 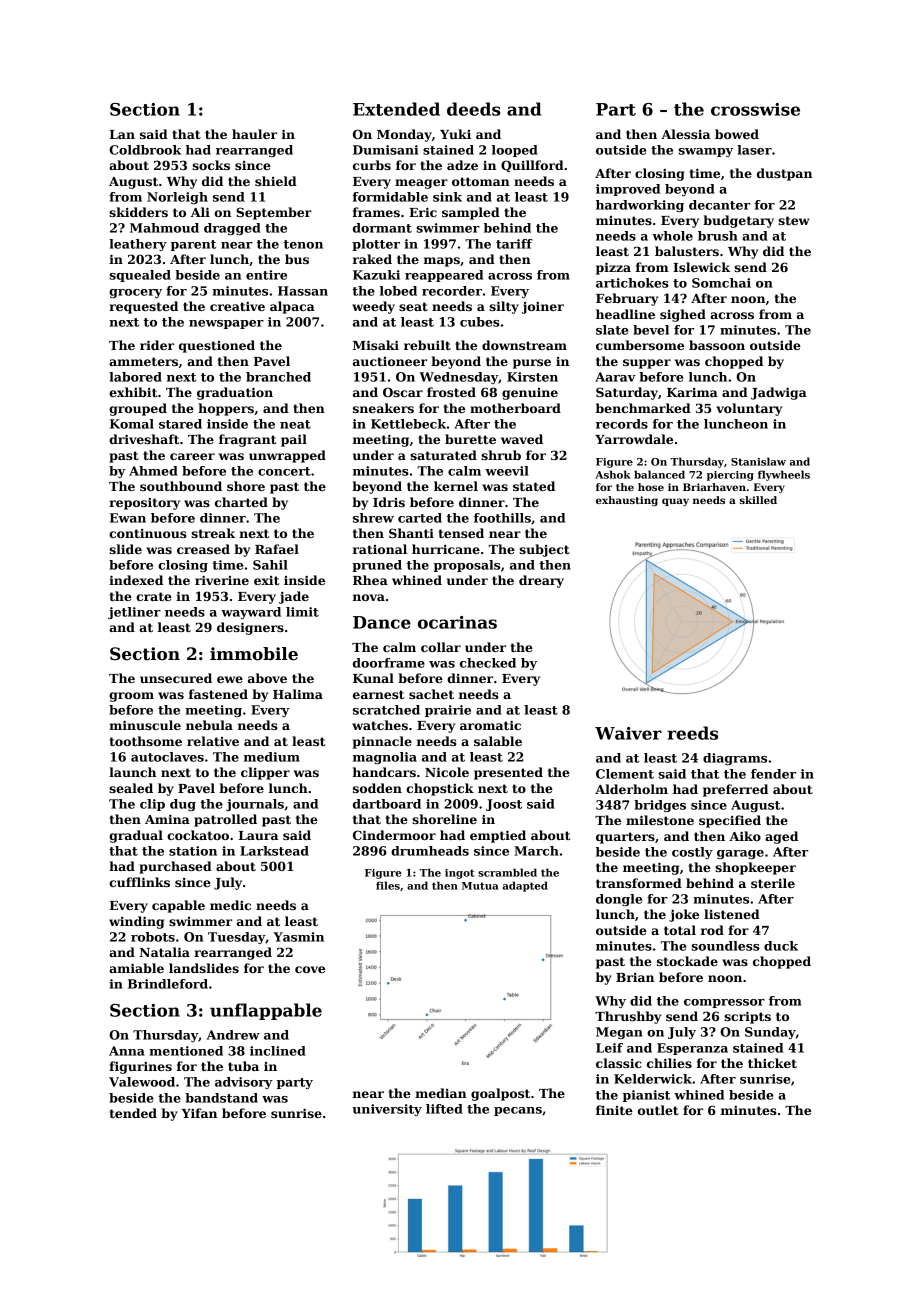 I want to click on unsecured, so click(x=176, y=678).
